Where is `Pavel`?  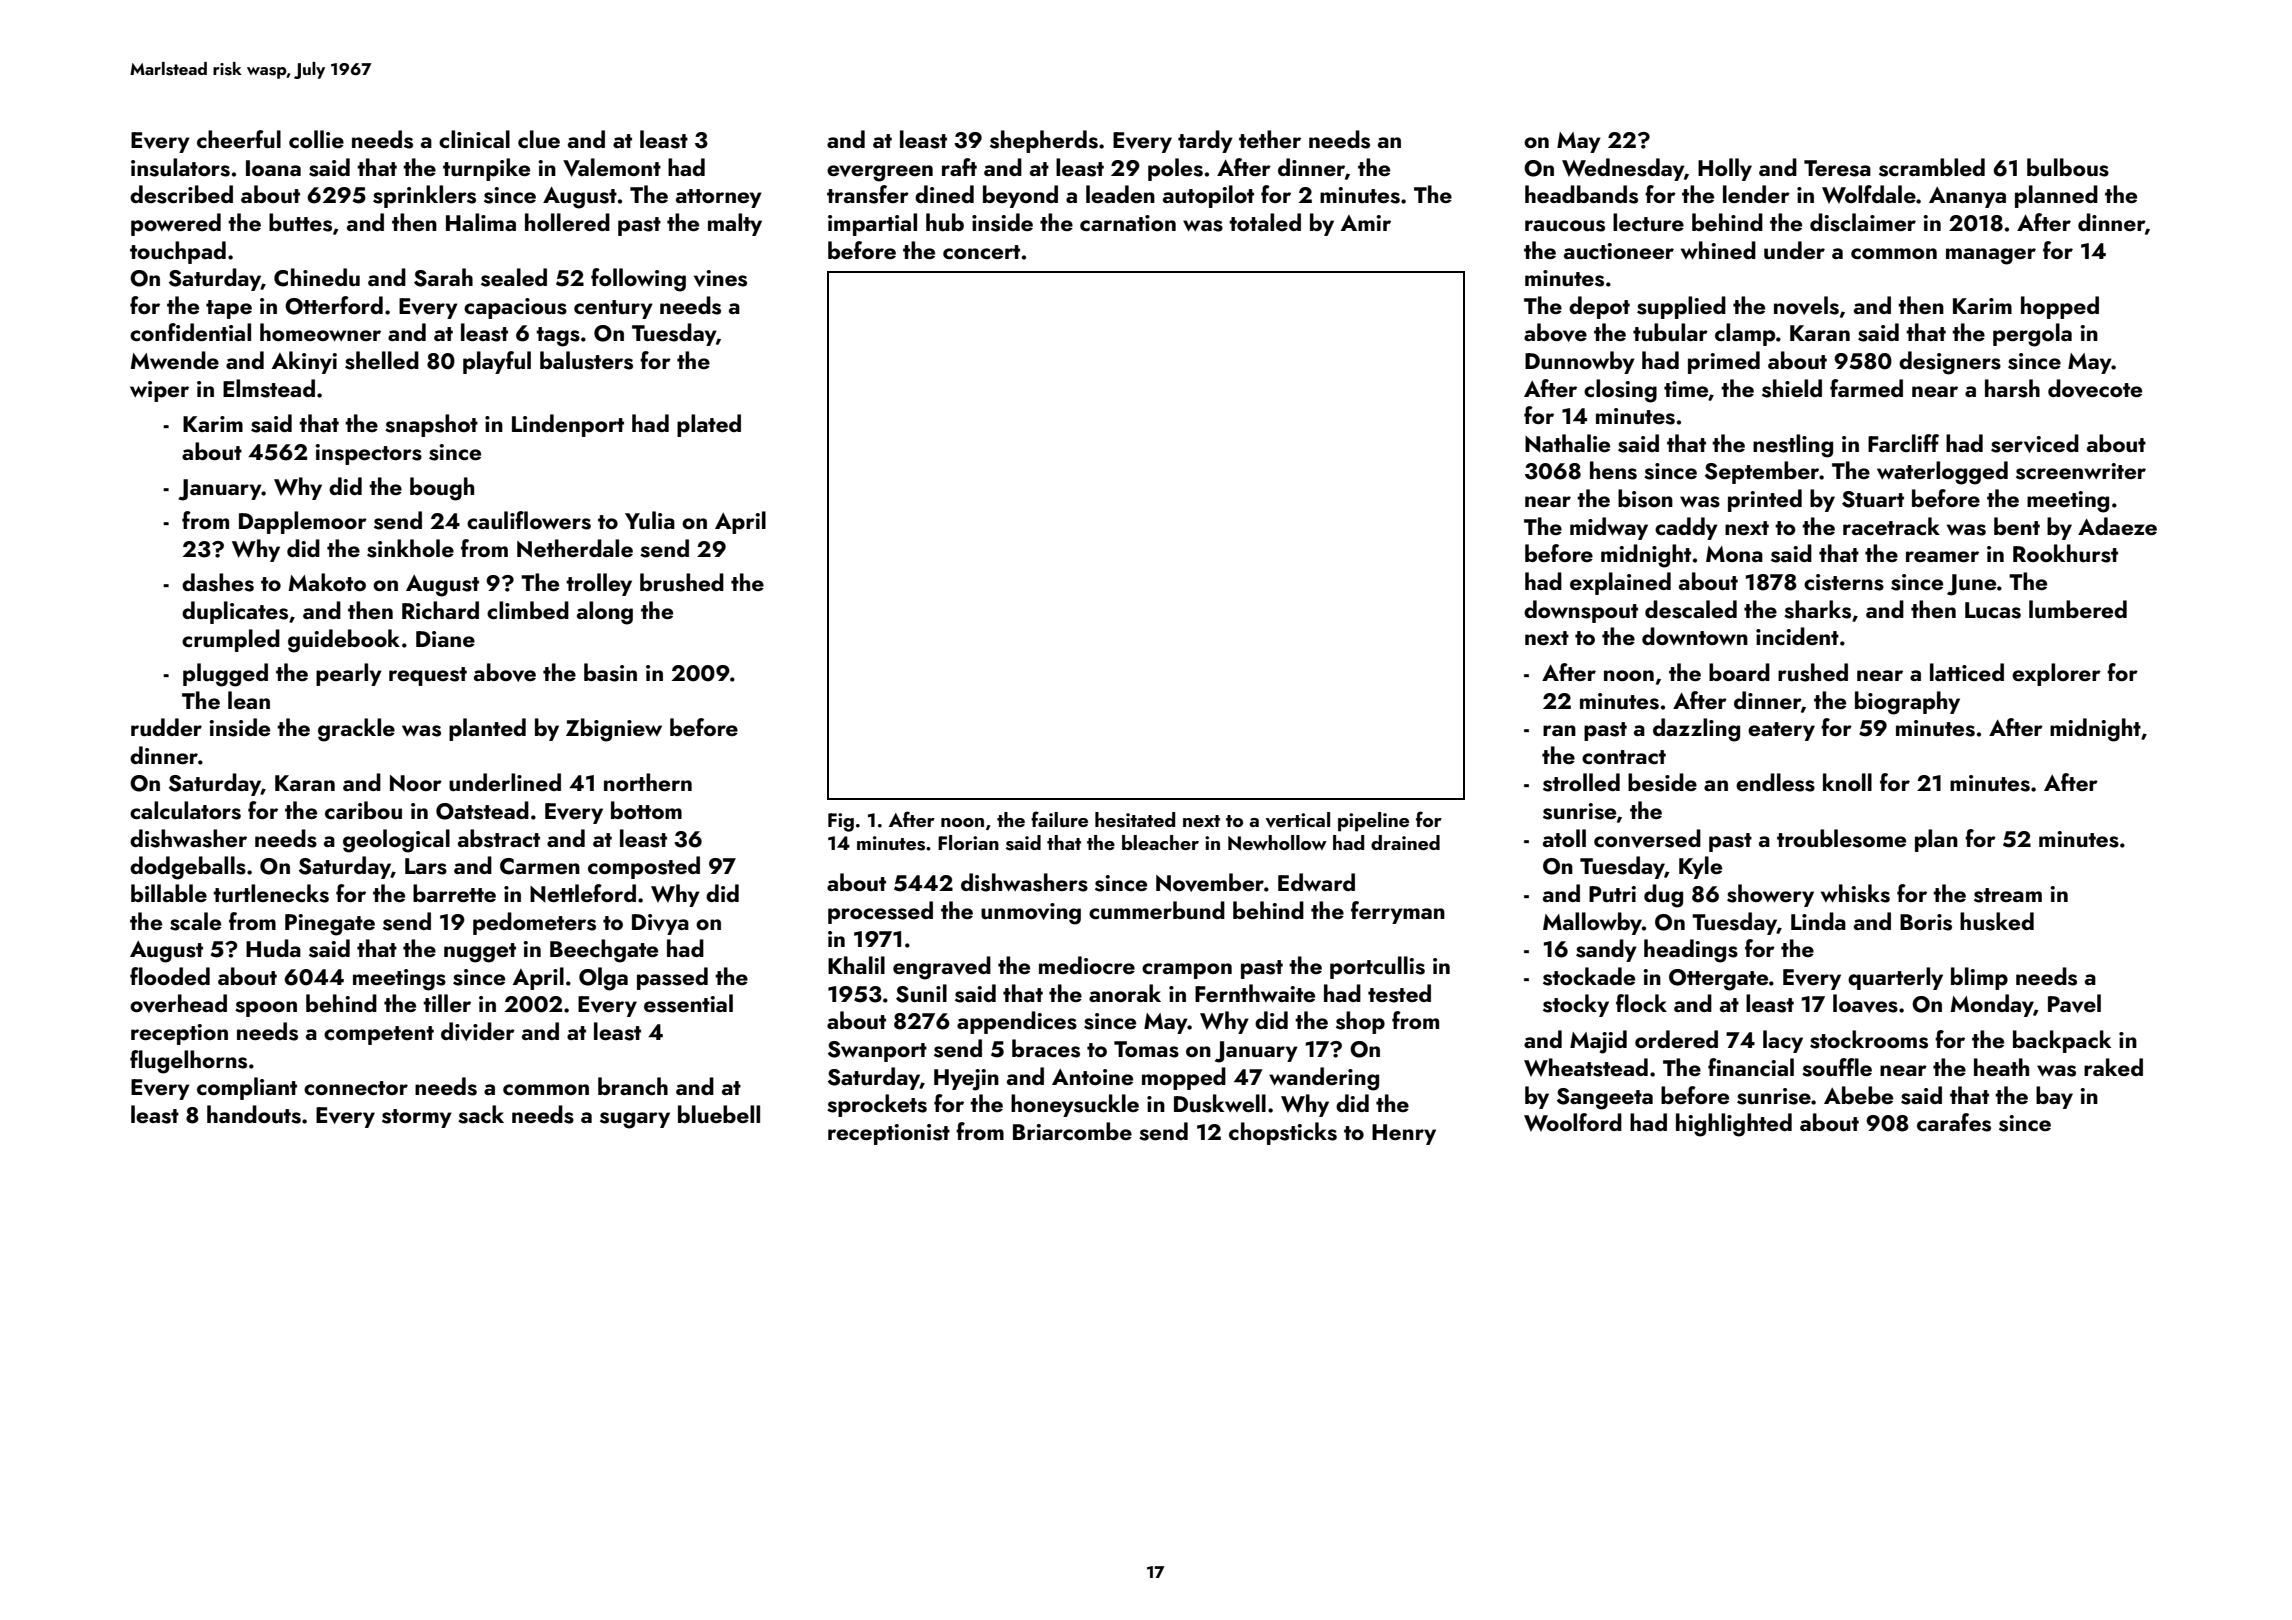 Pavel is located at coordinates (2074, 1003).
